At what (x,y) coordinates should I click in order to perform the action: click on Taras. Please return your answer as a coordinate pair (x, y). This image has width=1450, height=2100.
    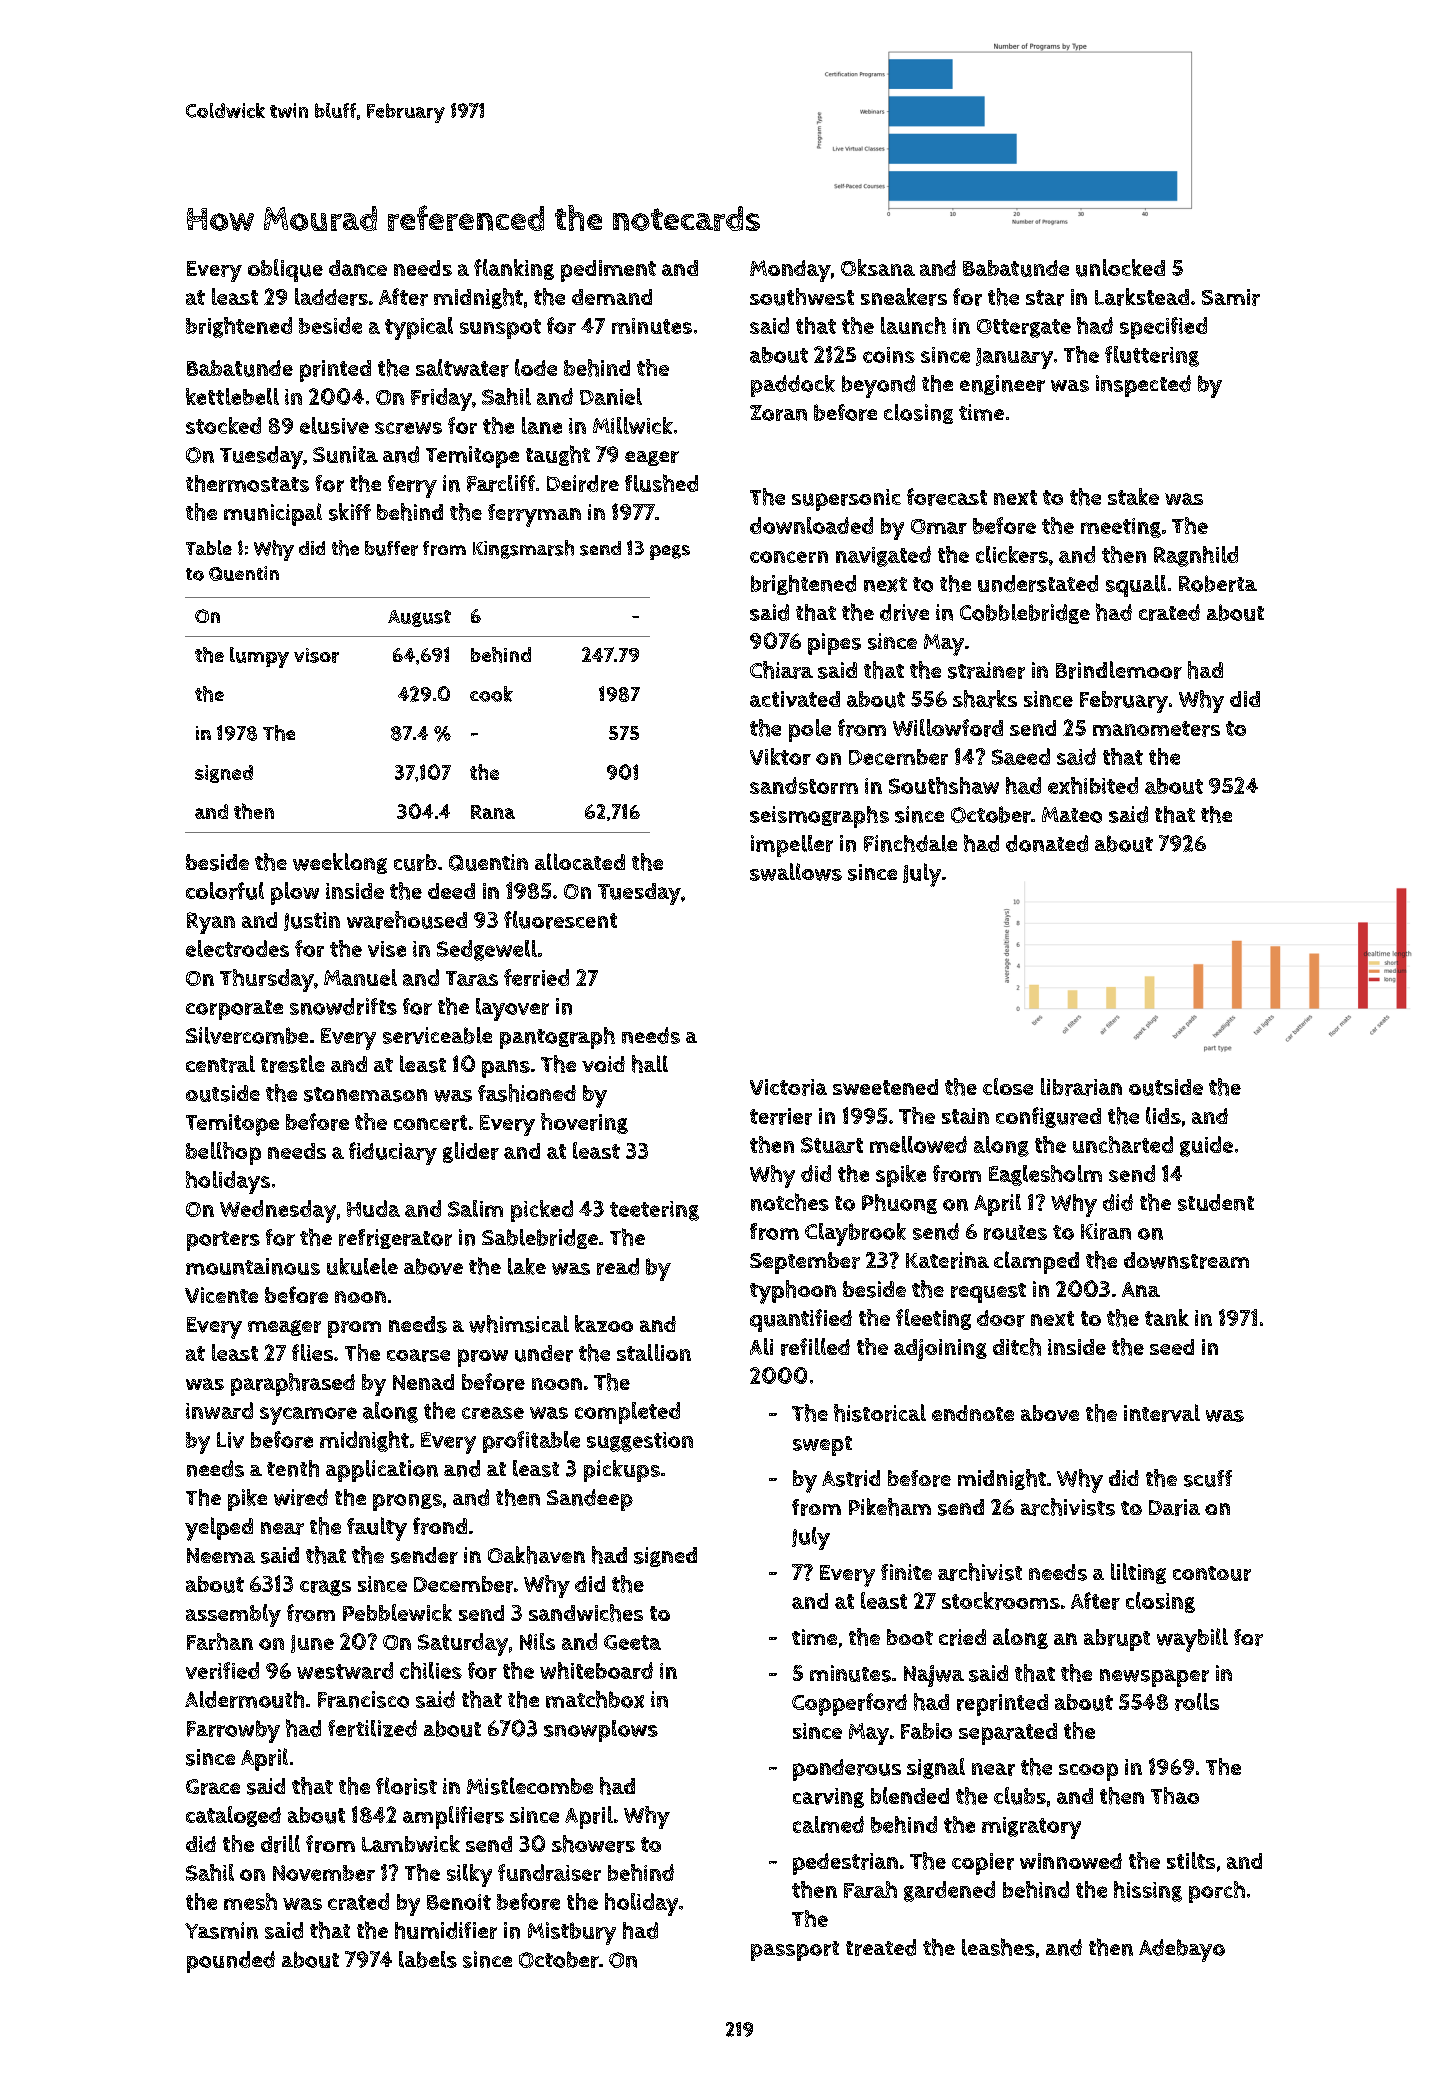
    Looking at the image, I should click on (472, 978).
